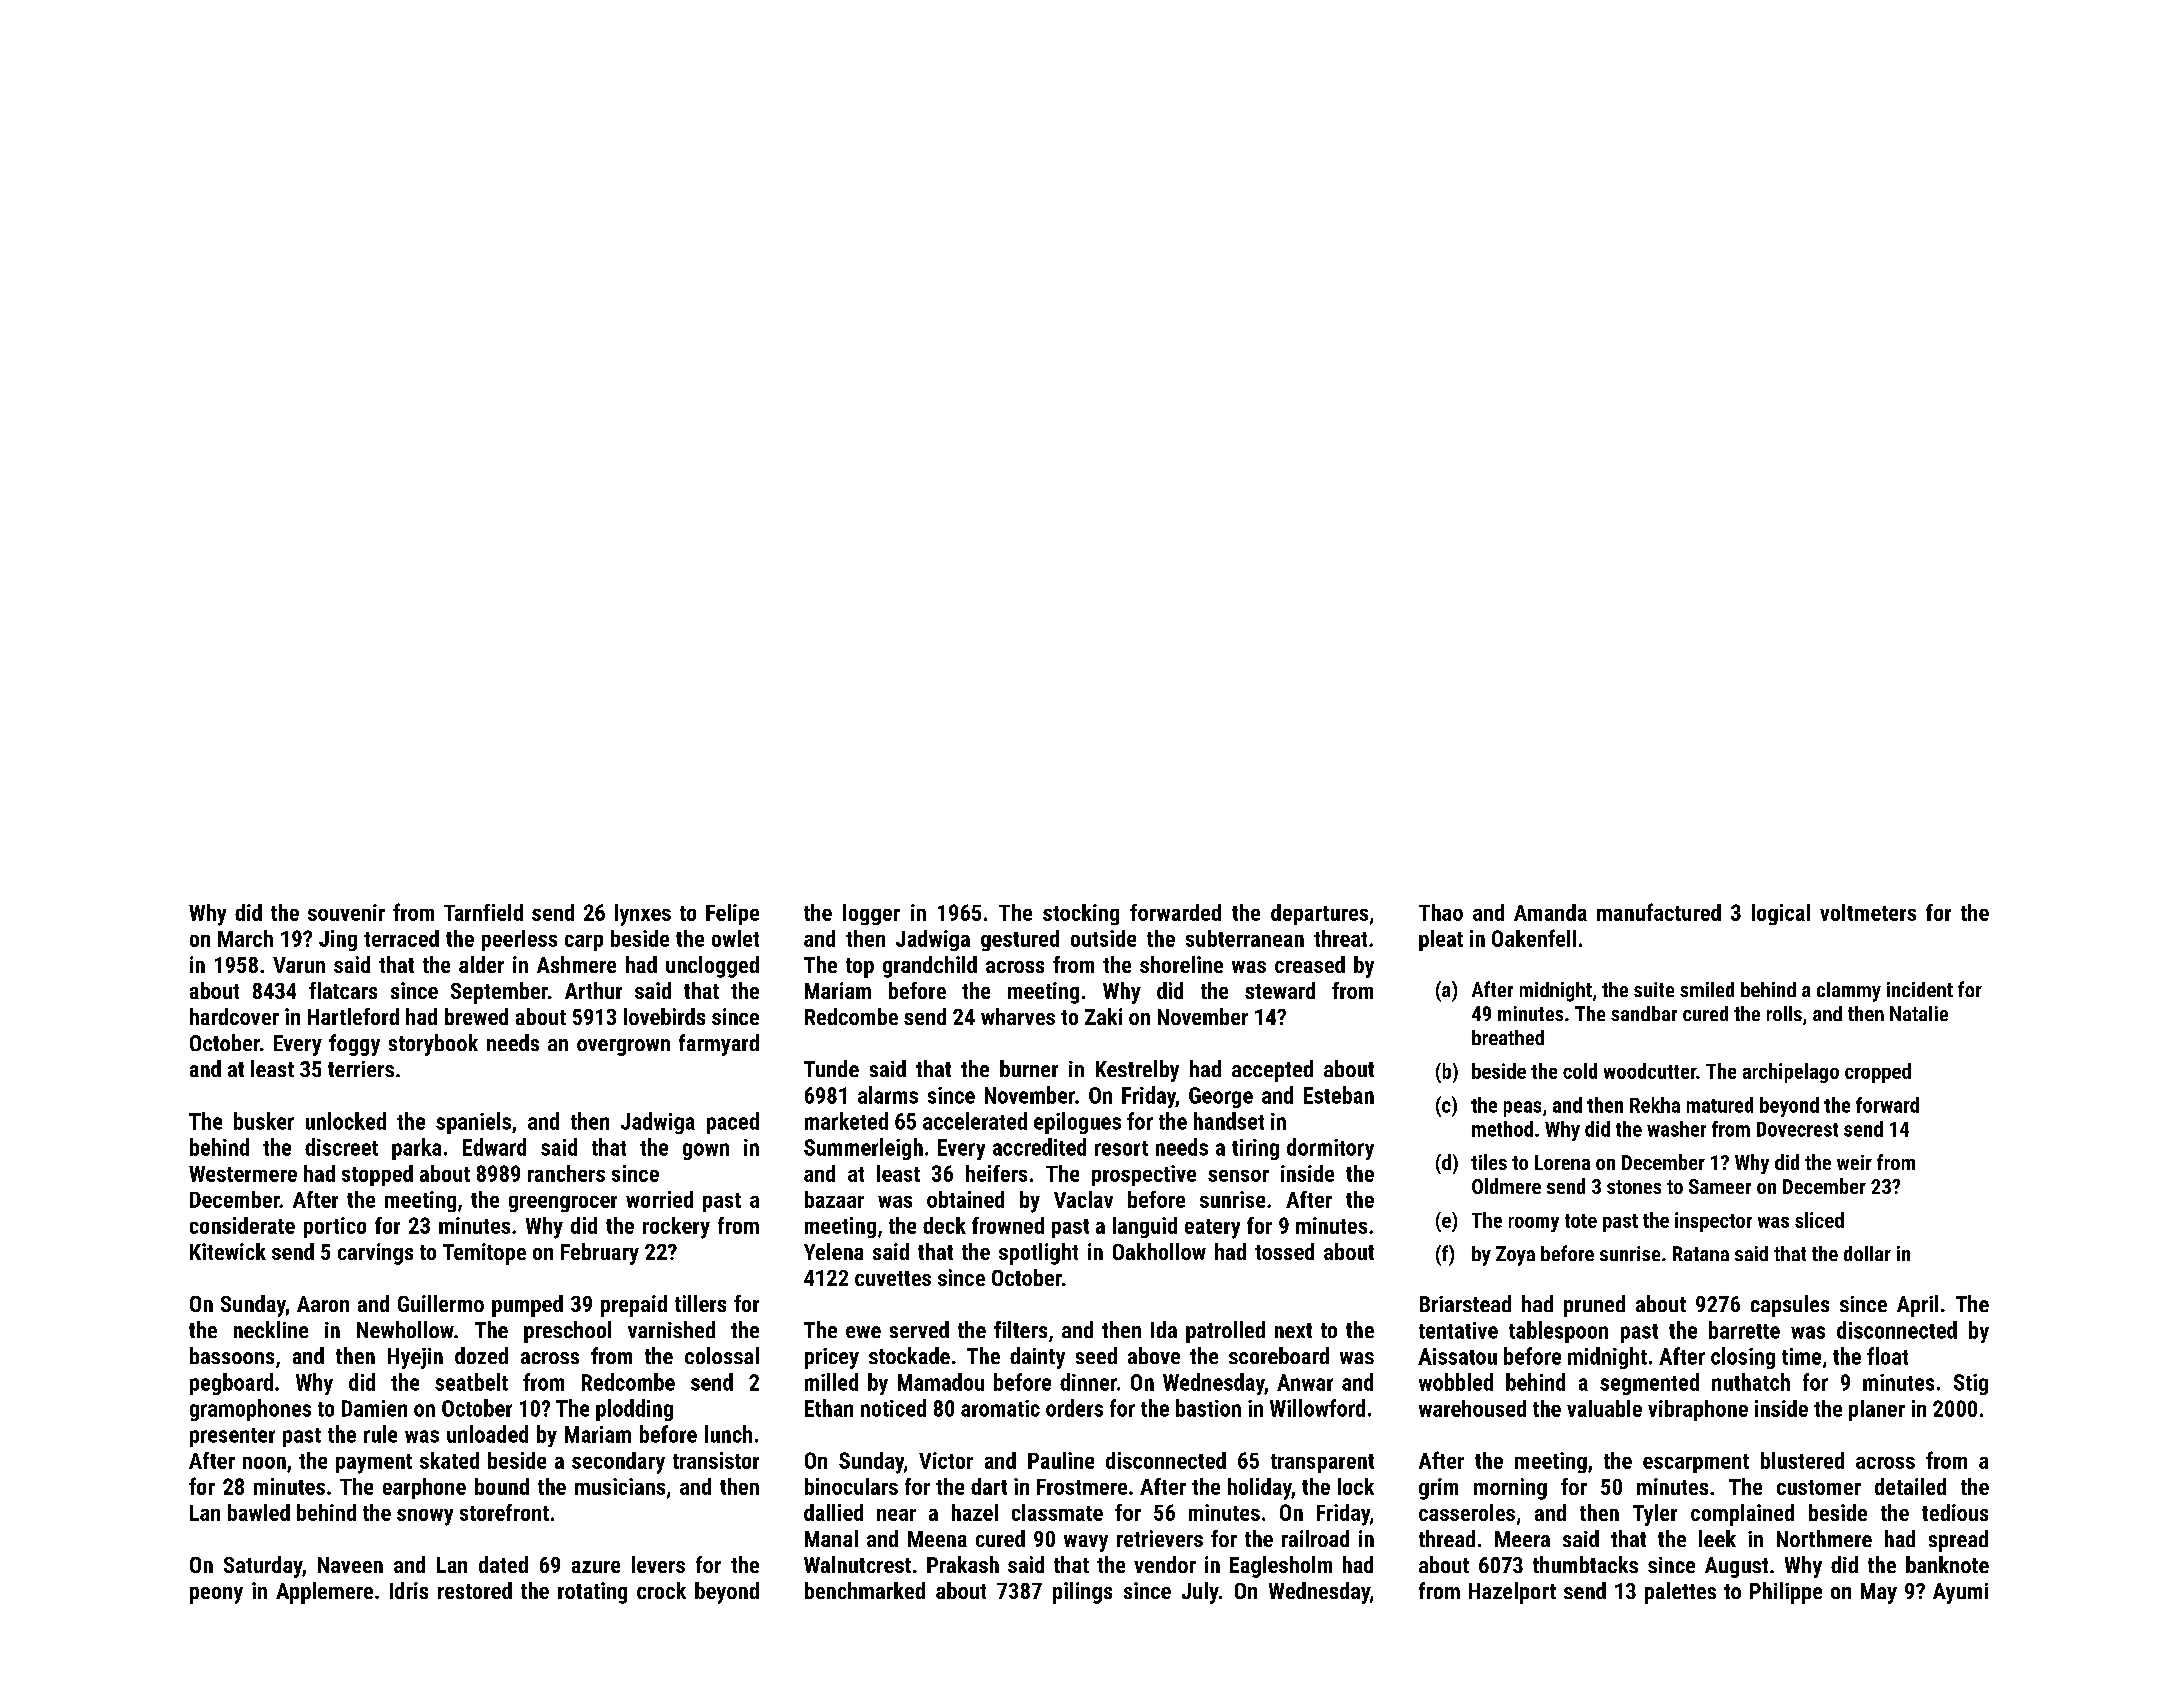 The image size is (2178, 1683). What do you see at coordinates (1868, 912) in the screenshot?
I see `voltmeters` at bounding box center [1868, 912].
